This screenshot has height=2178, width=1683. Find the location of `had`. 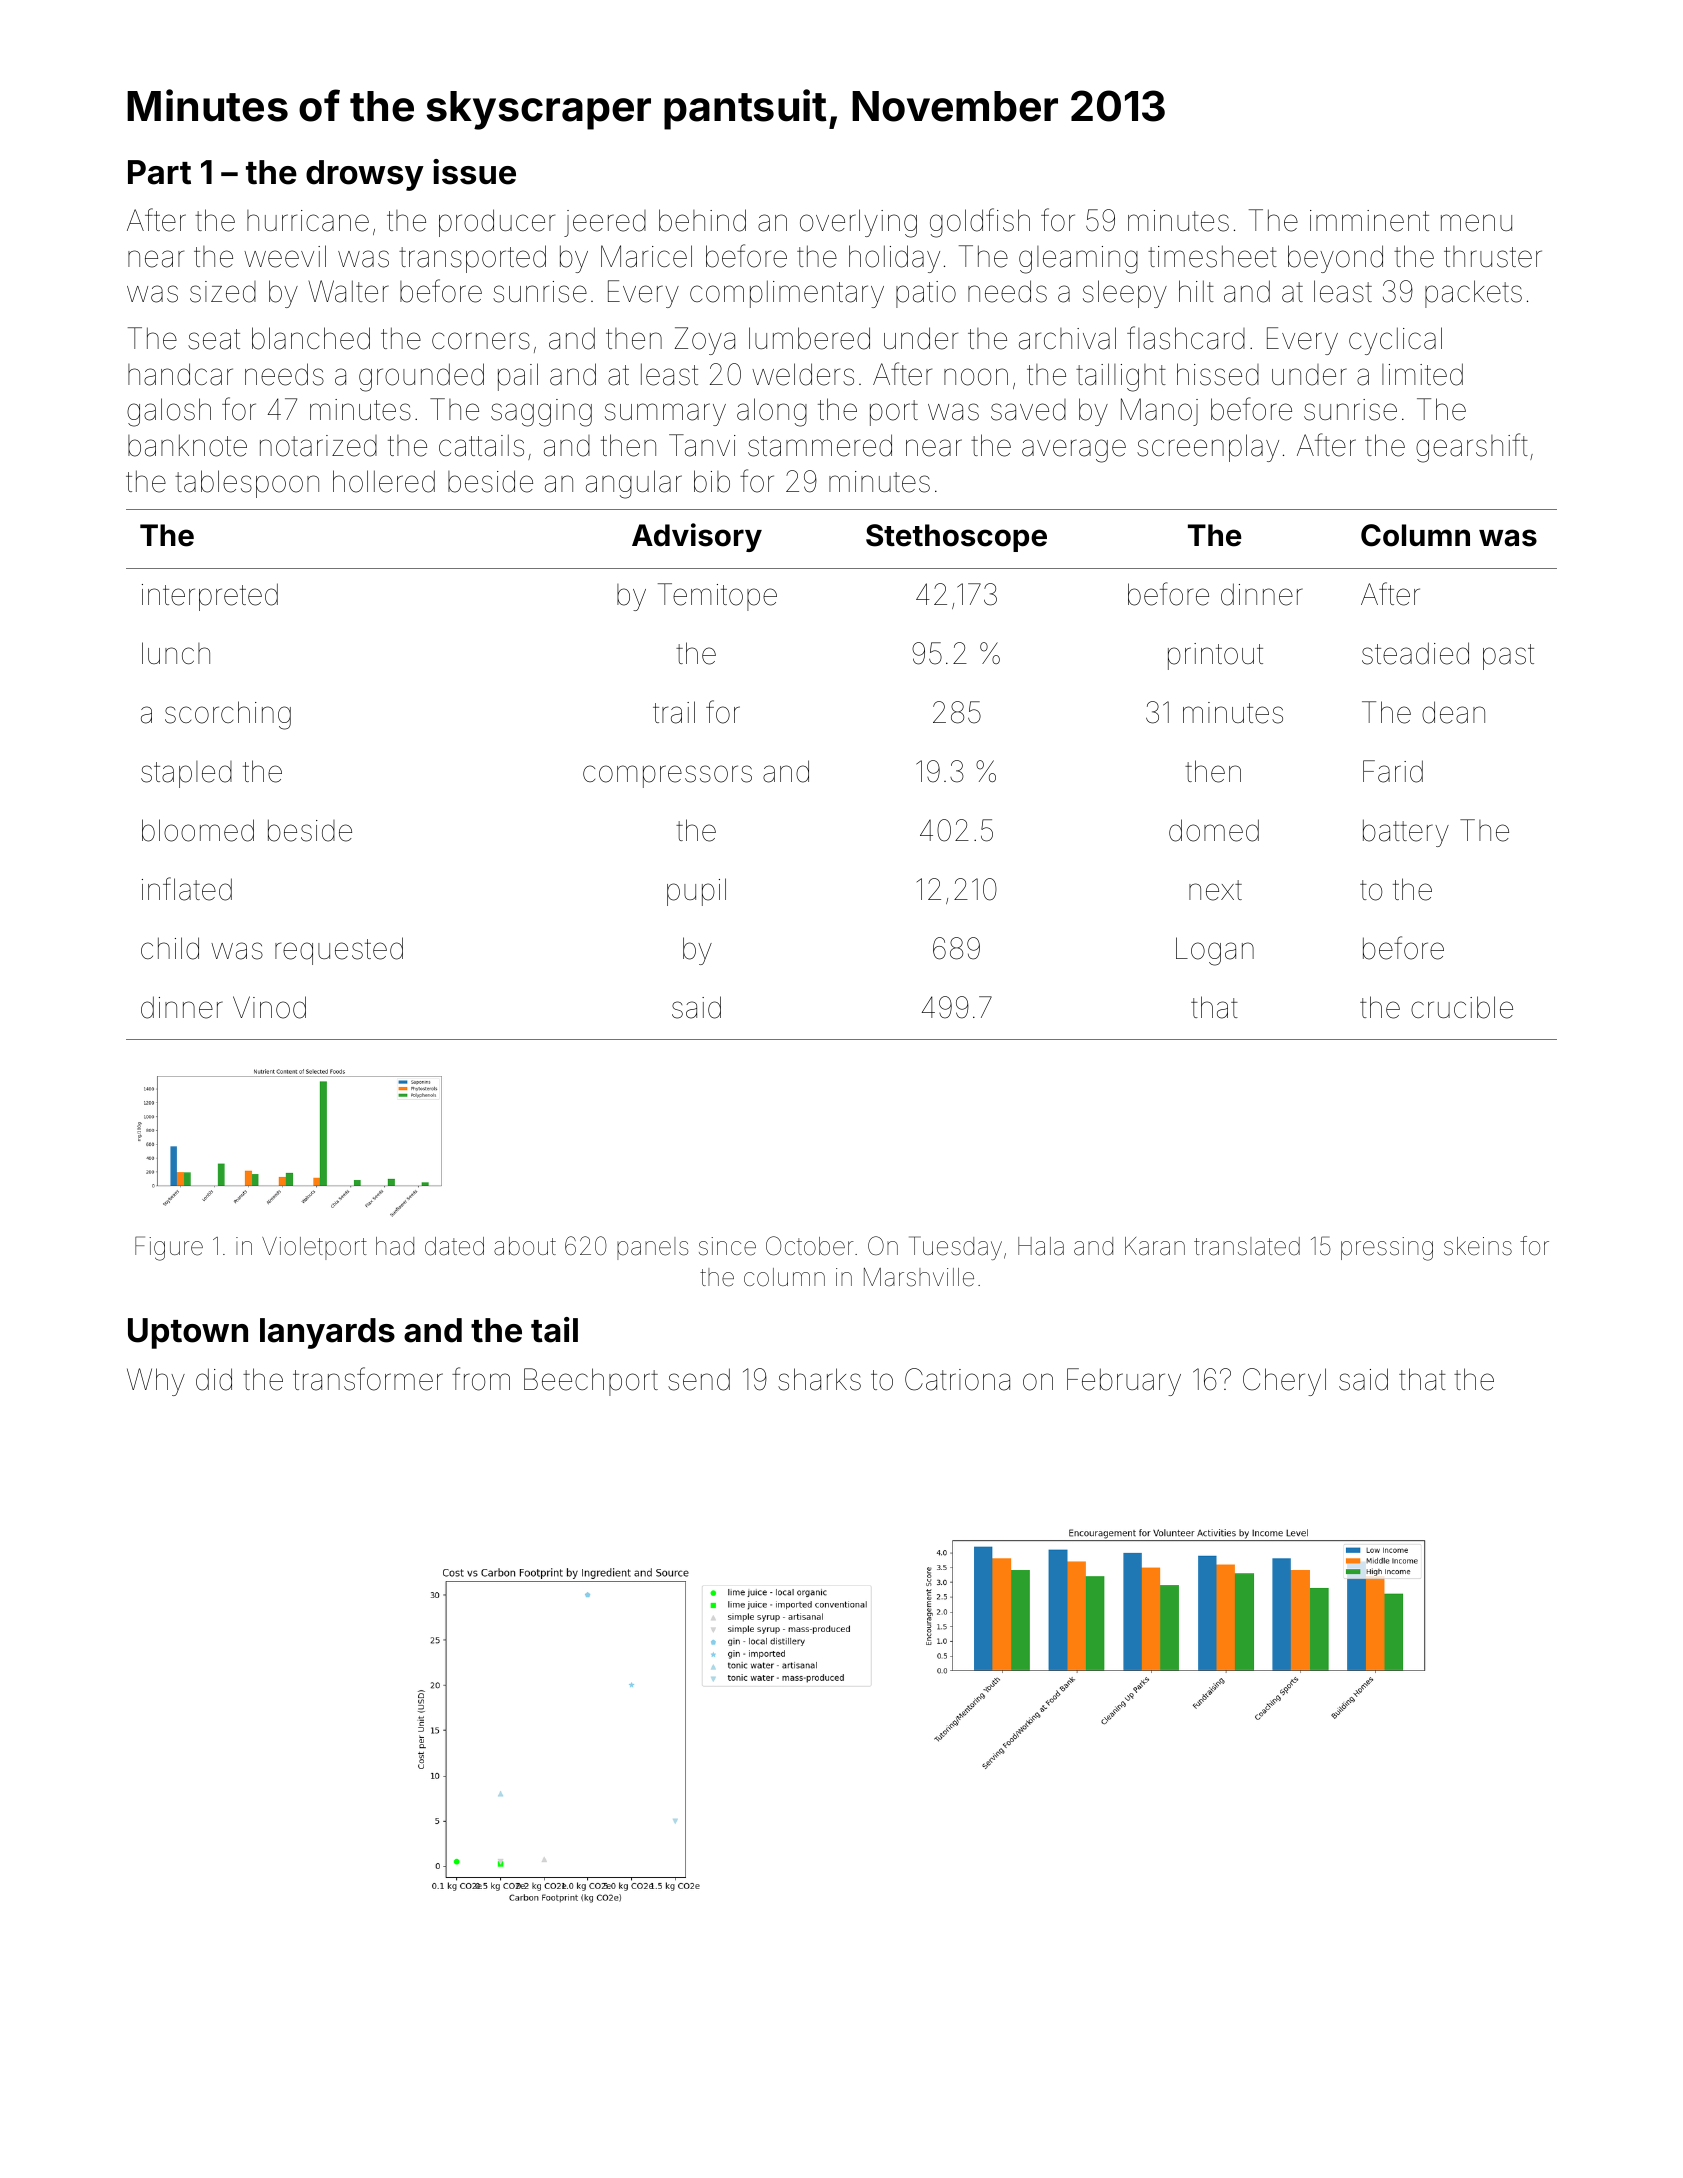

had is located at coordinates (395, 1246).
